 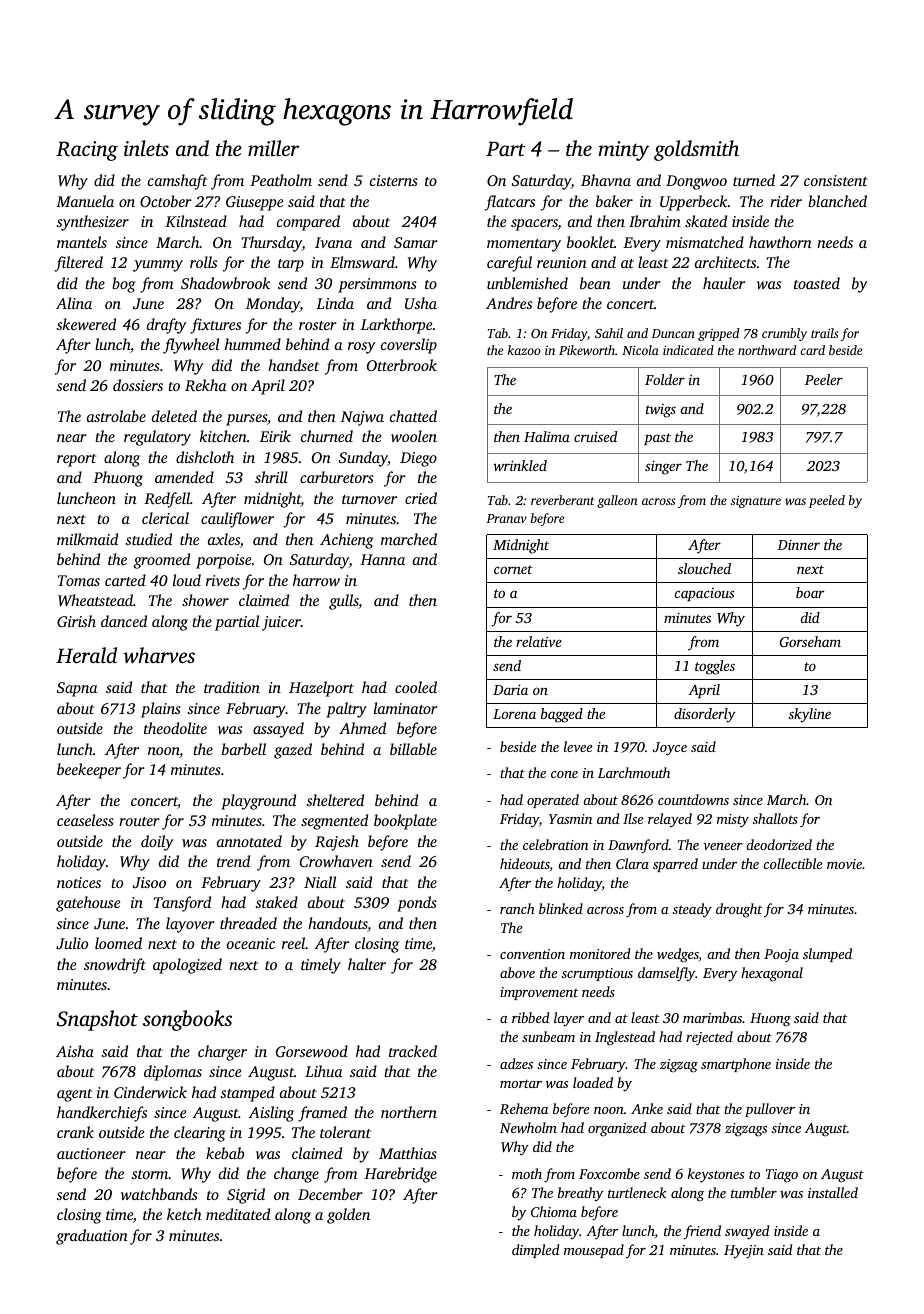 What do you see at coordinates (417, 904) in the screenshot?
I see `ponds` at bounding box center [417, 904].
